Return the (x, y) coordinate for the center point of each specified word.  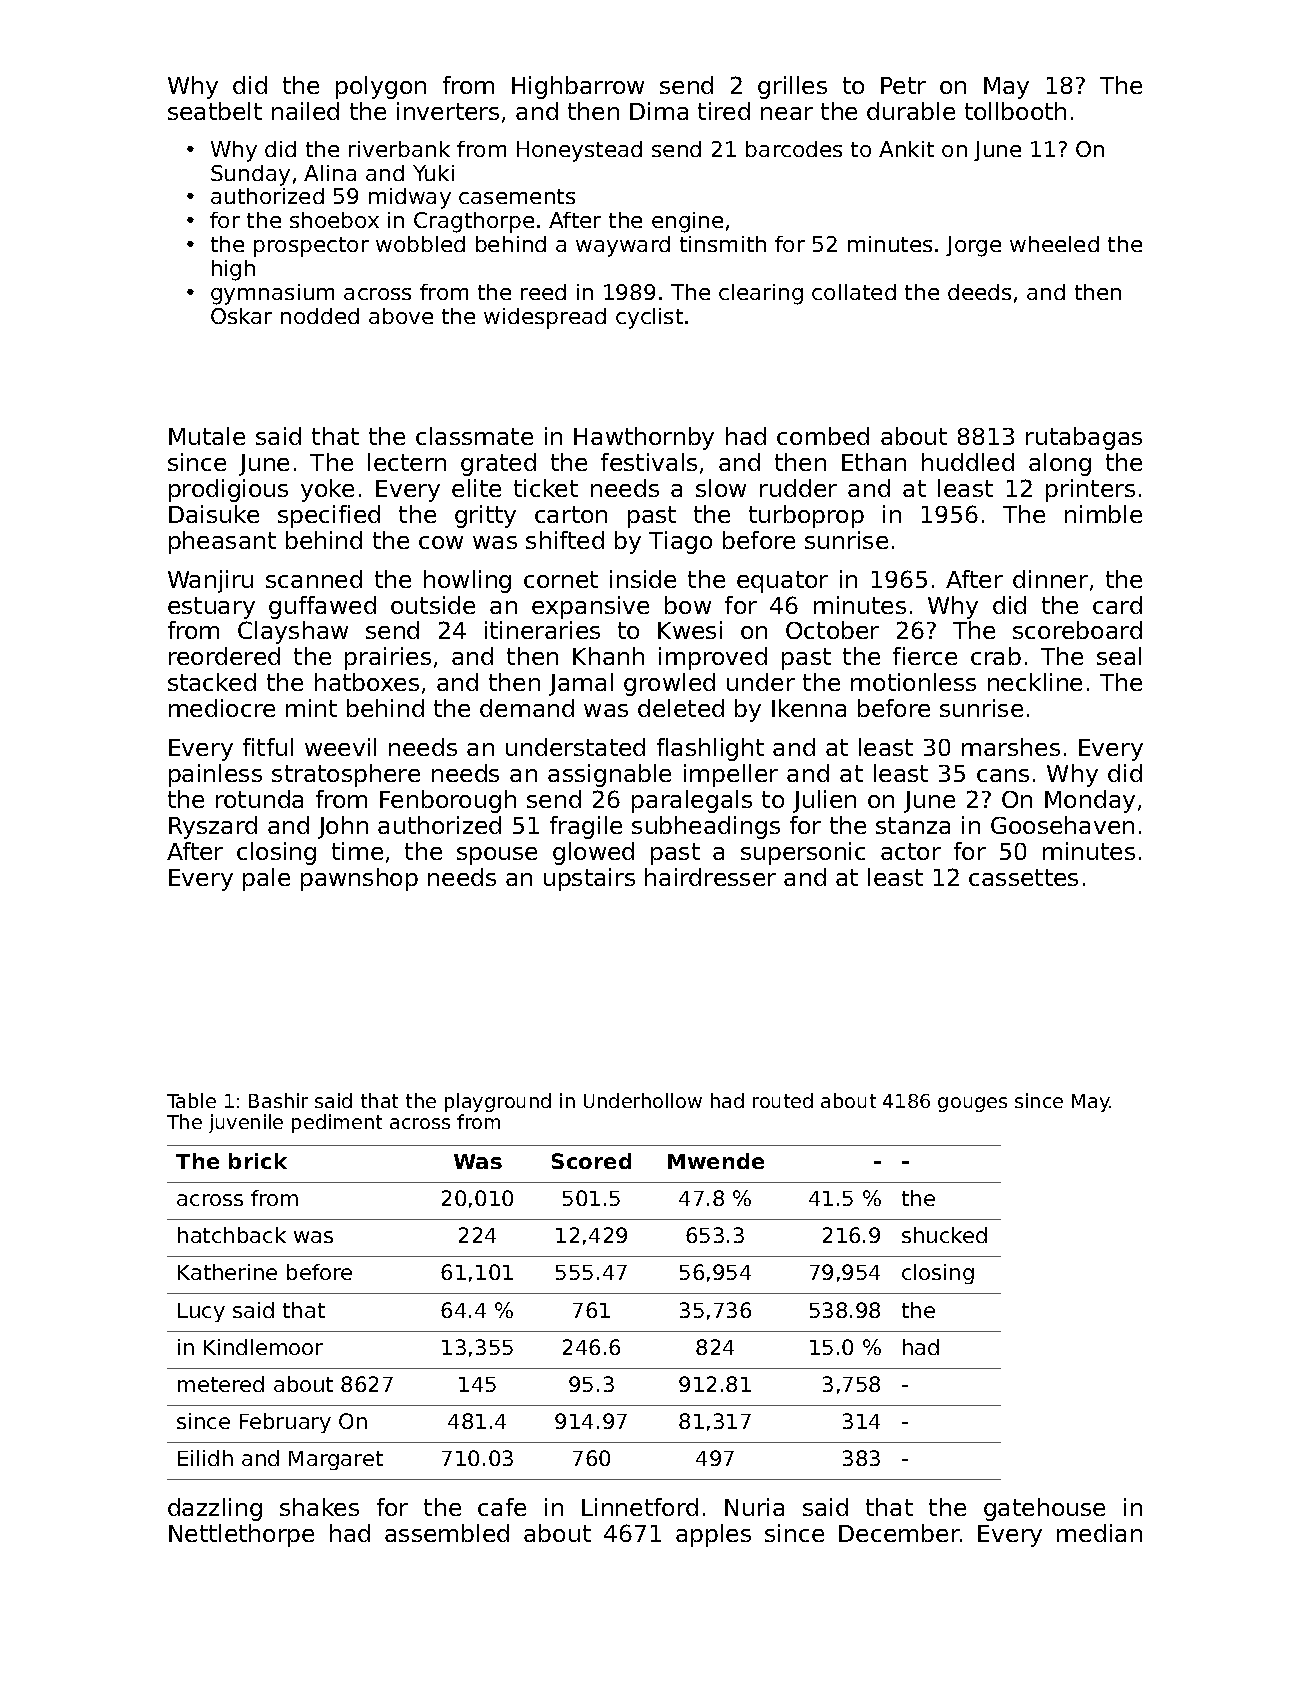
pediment (337, 1123)
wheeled (1054, 244)
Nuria (754, 1507)
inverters (448, 111)
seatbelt (215, 111)
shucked (944, 1235)
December (899, 1533)
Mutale (207, 436)
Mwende (716, 1161)
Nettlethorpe (241, 1535)
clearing (761, 294)
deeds (979, 292)
